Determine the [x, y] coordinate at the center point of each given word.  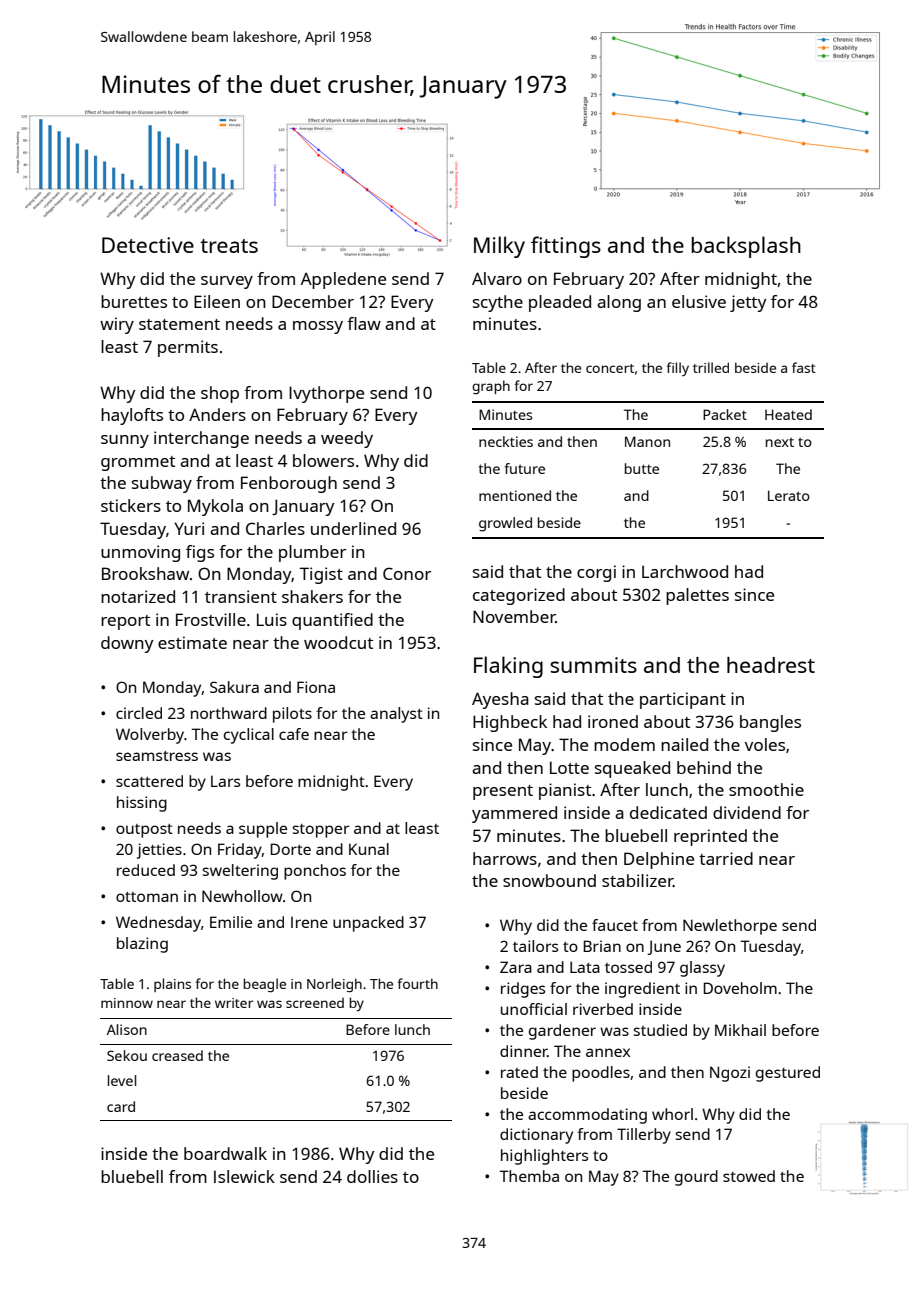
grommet [138, 463]
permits [188, 348]
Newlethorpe [730, 927]
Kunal [369, 849]
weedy [347, 439]
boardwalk [225, 1153]
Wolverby [150, 736]
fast [804, 367]
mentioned [515, 495]
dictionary [536, 1136]
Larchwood [685, 571]
